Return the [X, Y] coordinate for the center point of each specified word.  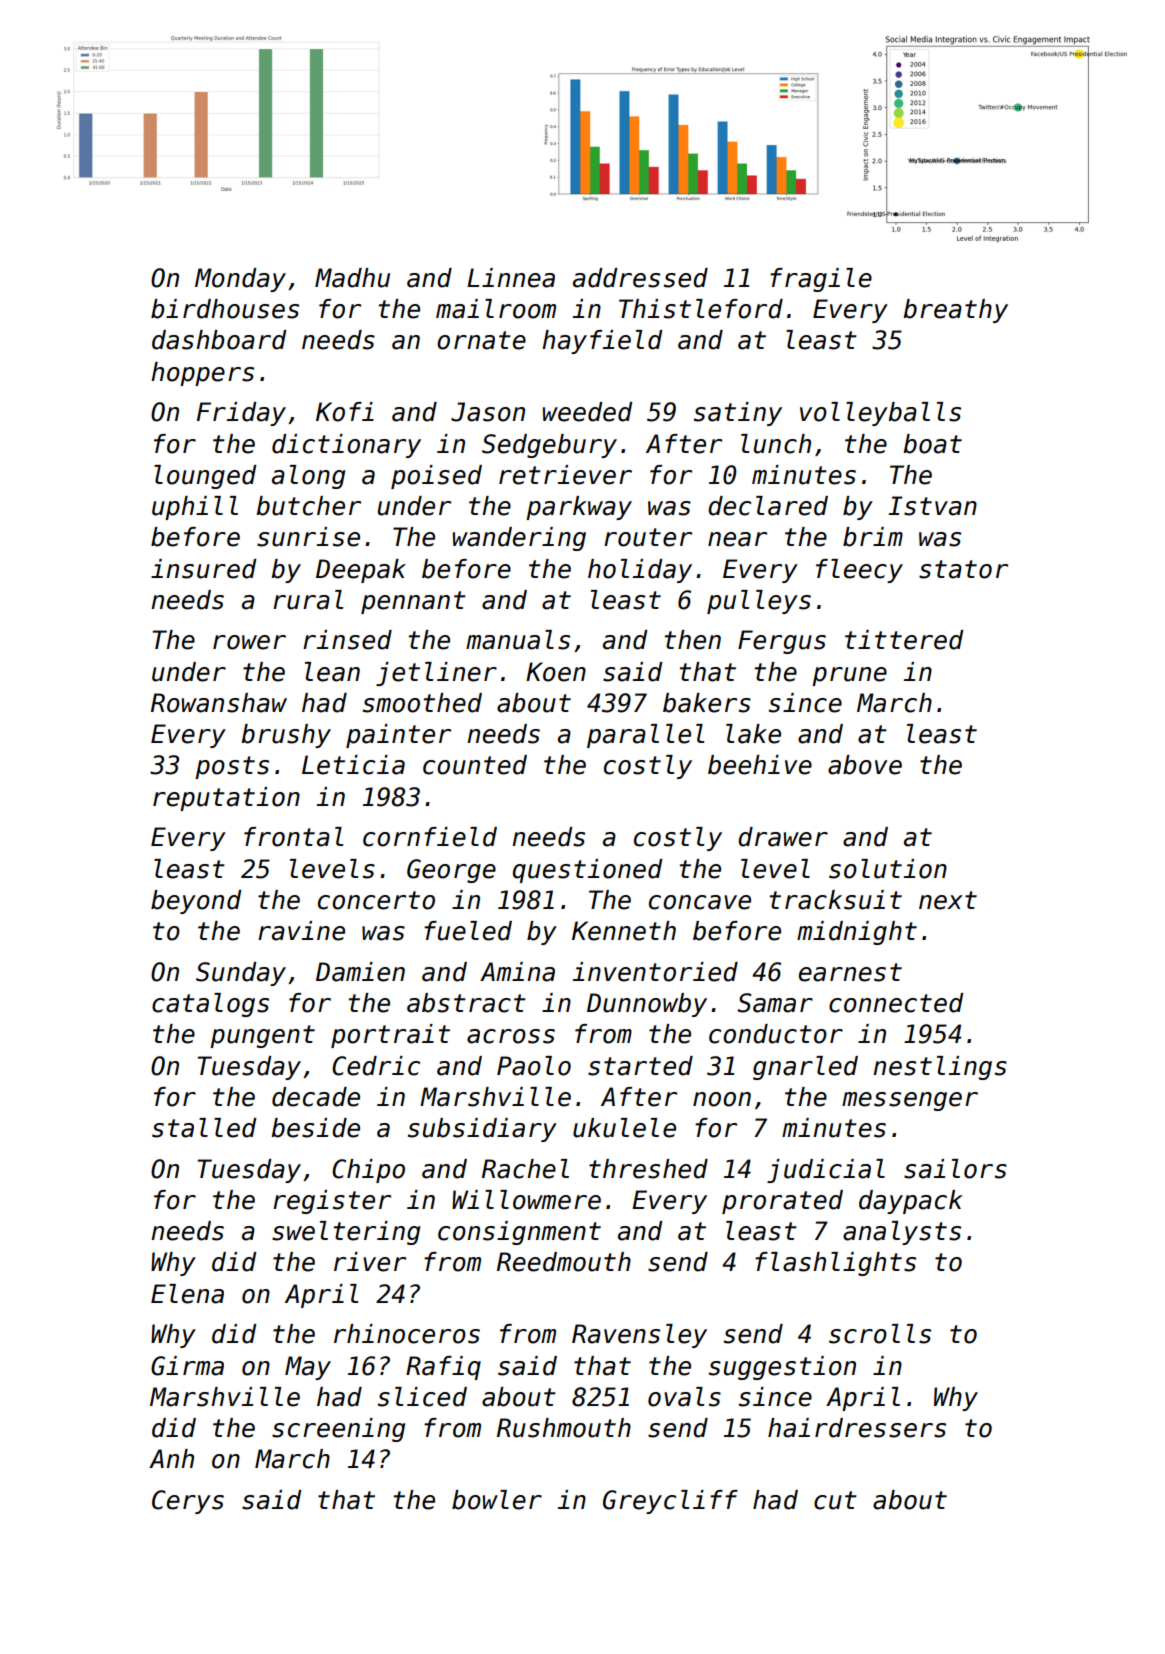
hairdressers [857, 1428]
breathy [955, 311]
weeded [588, 412]
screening [338, 1430]
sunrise [308, 537]
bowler [497, 1500]
